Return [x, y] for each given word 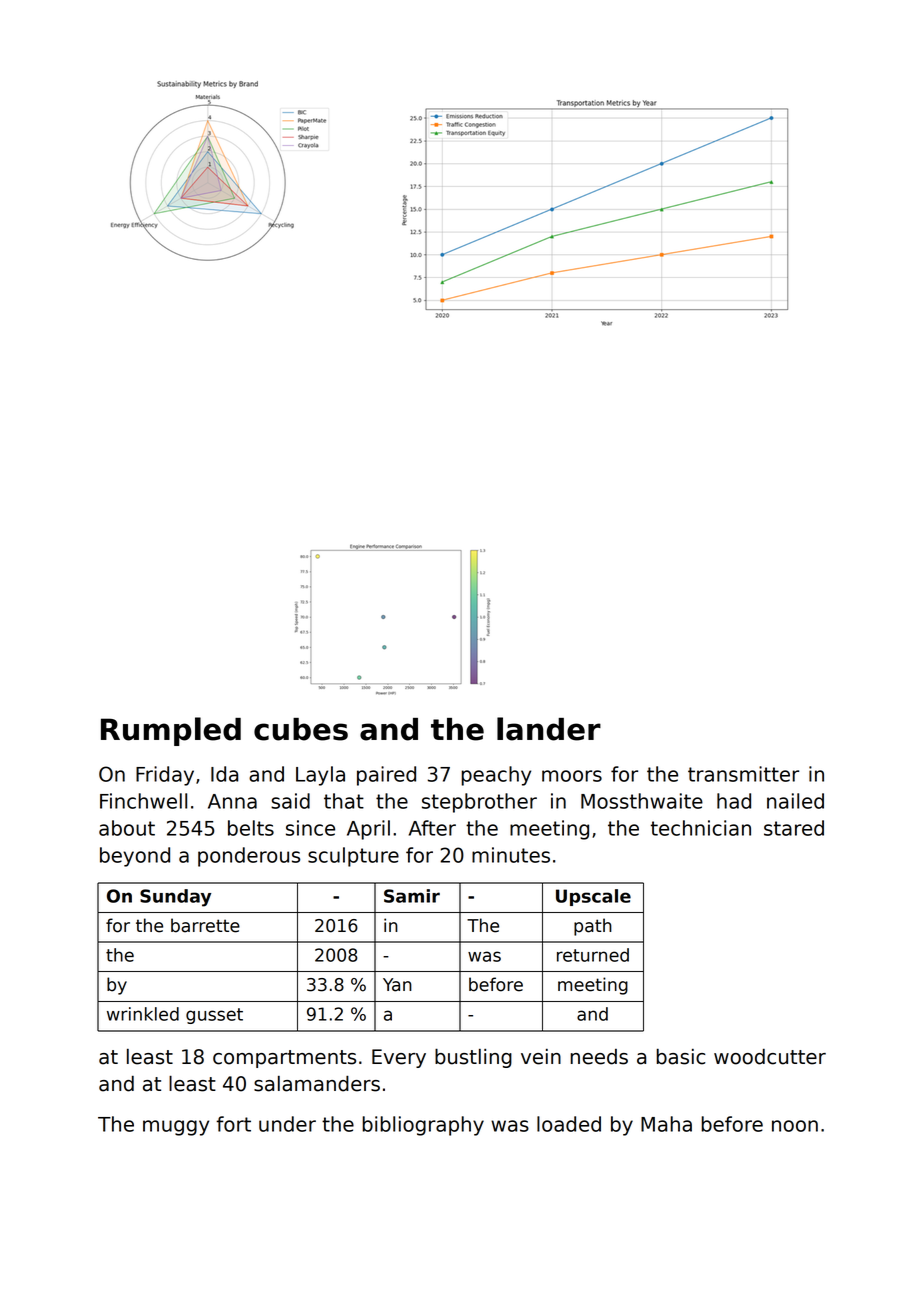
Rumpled [171, 731]
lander [549, 729]
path [593, 927]
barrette [205, 925]
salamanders [317, 1084]
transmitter [743, 774]
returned [593, 955]
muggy [176, 1128]
